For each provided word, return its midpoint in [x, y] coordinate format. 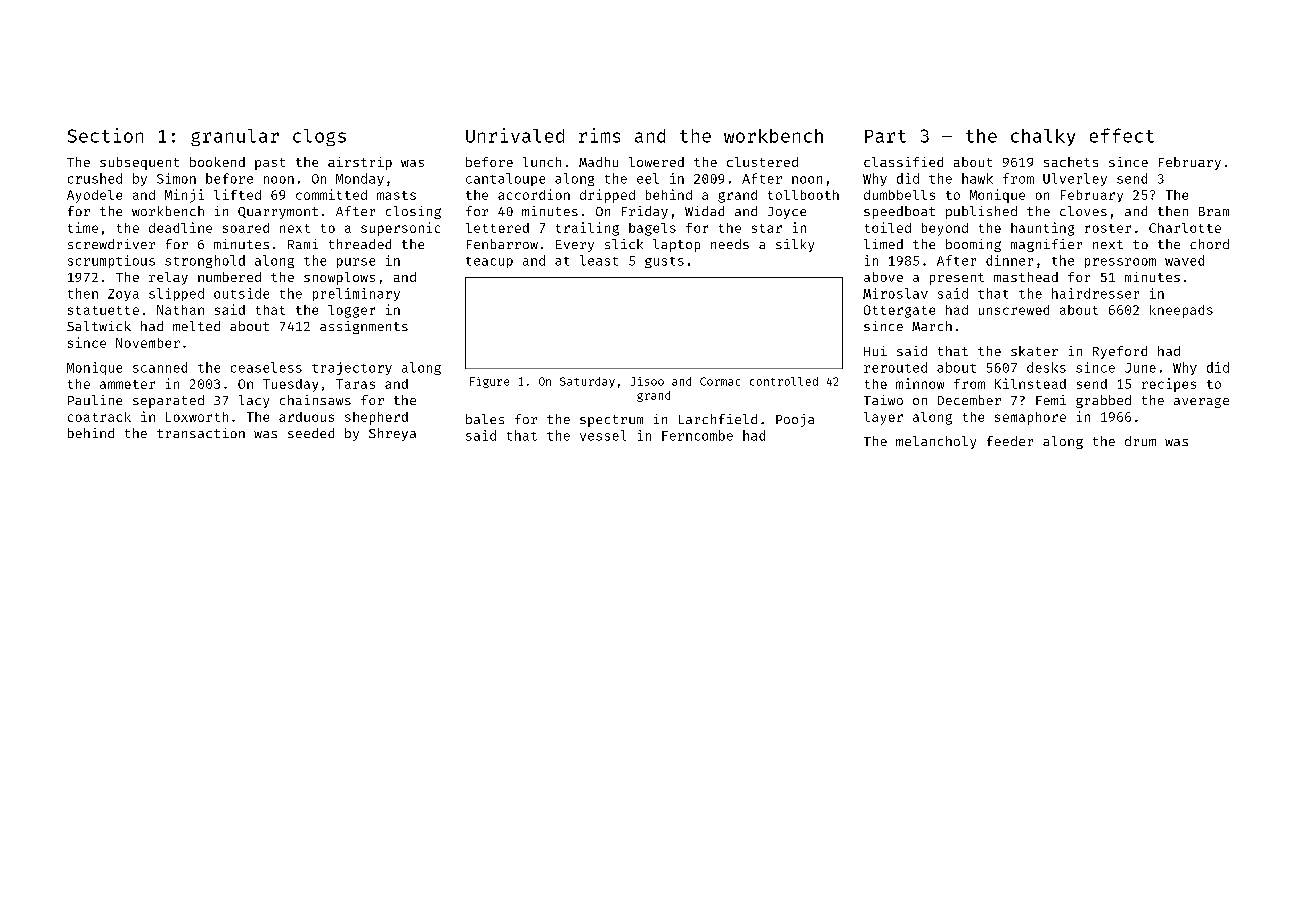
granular [235, 137]
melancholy [936, 442]
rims [599, 135]
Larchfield [718, 419]
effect [1122, 135]
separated [168, 401]
